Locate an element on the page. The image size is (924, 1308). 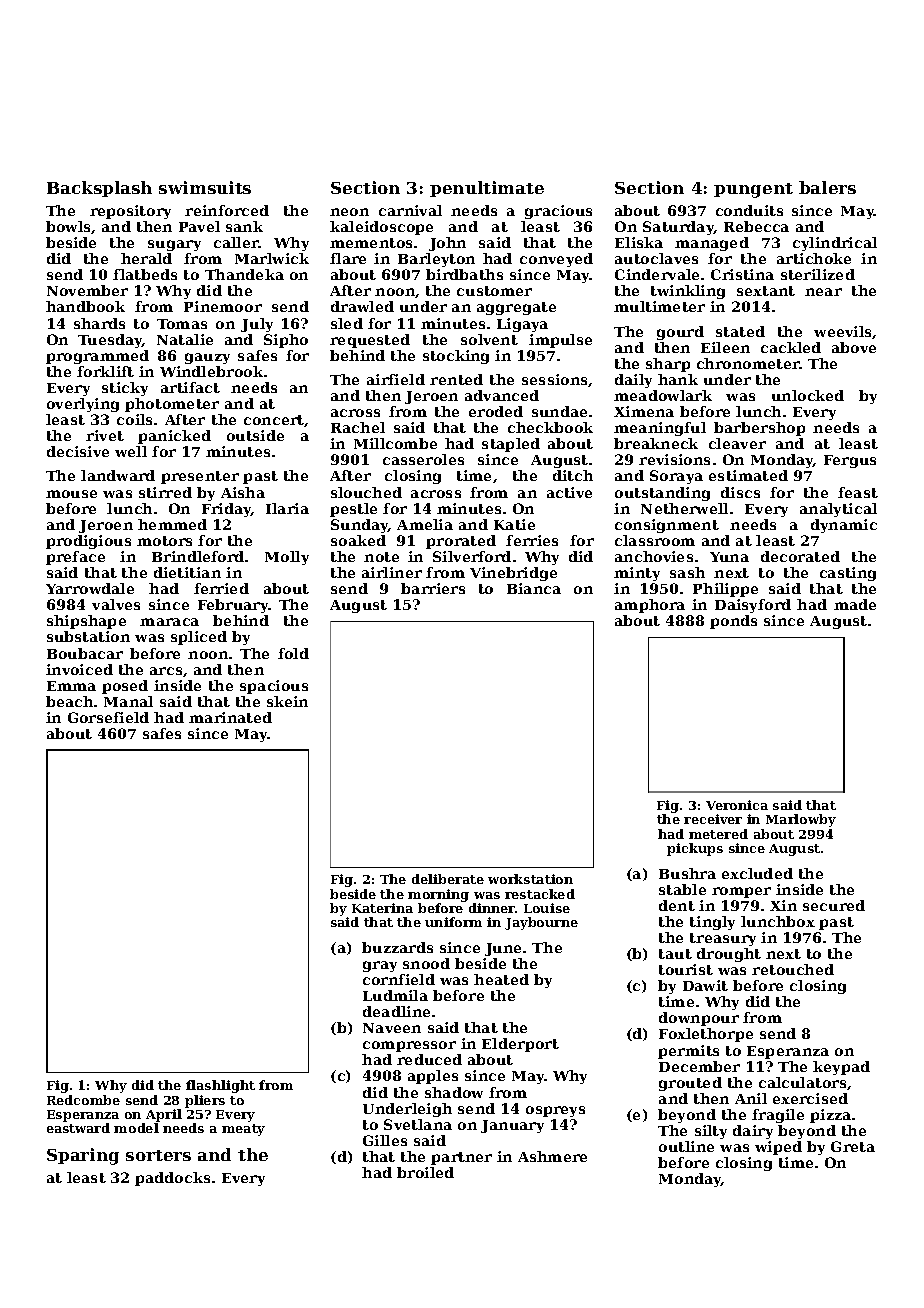
Bushra is located at coordinates (687, 873).
